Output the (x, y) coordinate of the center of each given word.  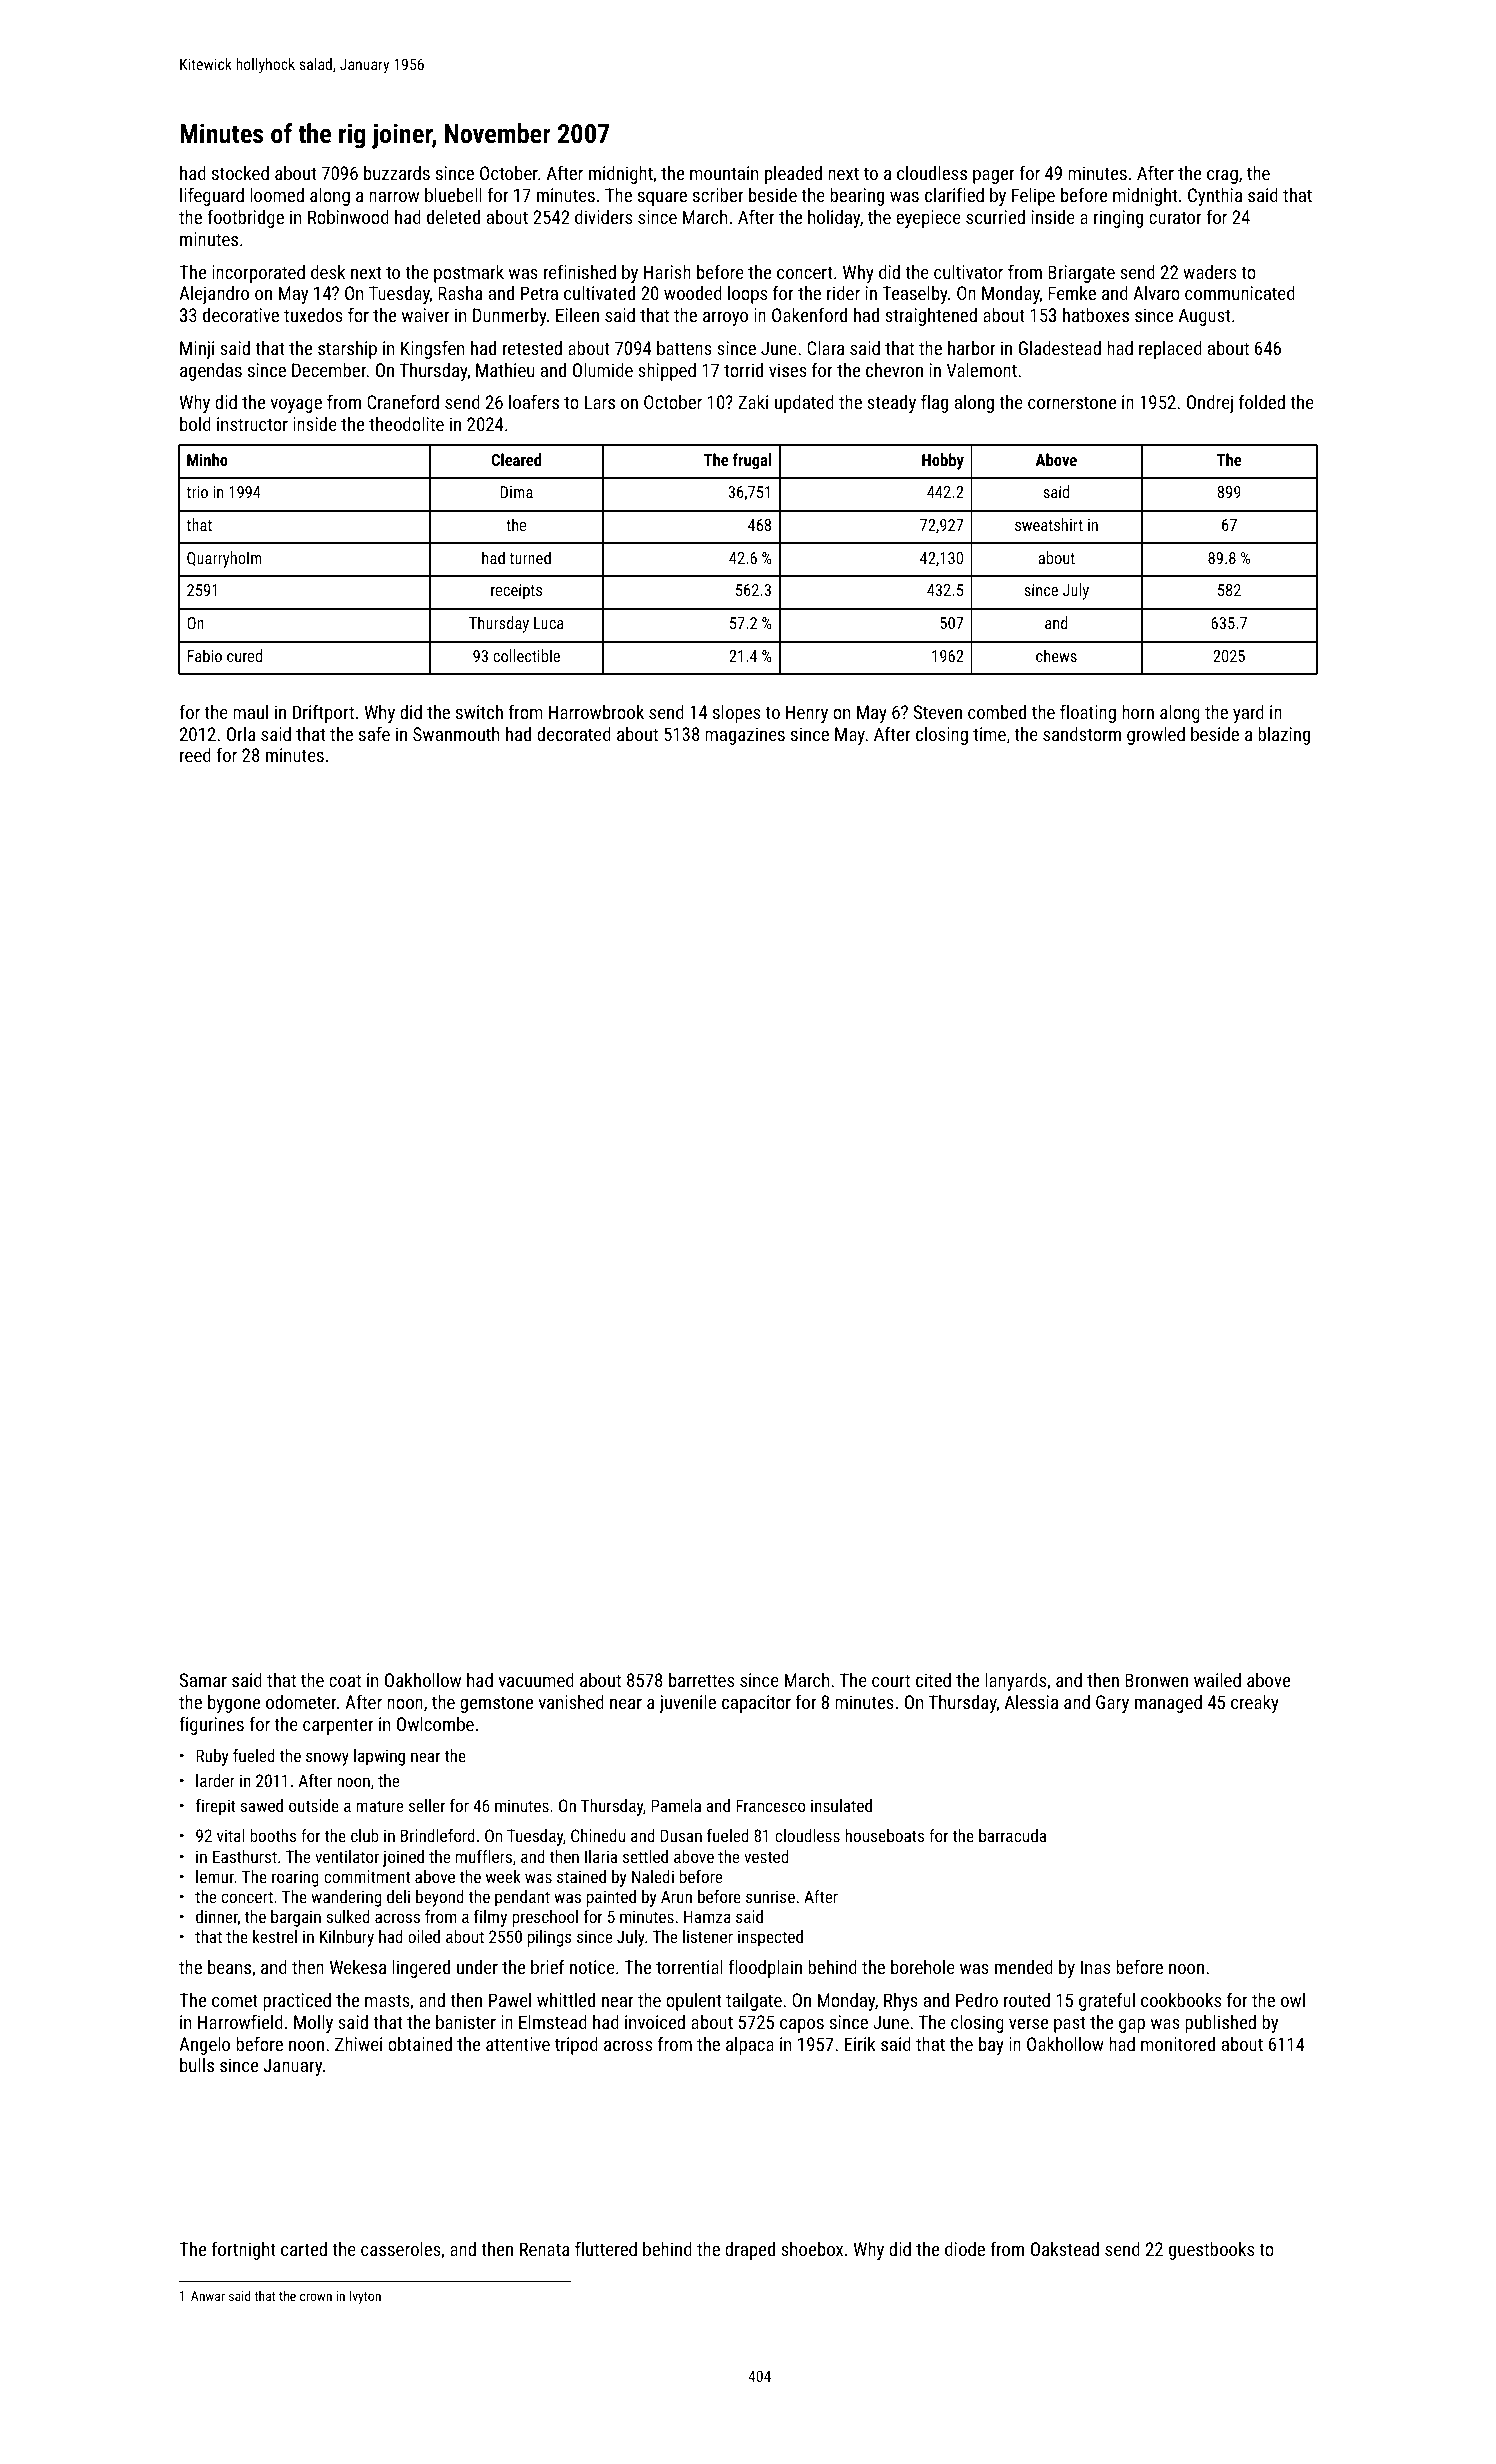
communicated (1240, 293)
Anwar (208, 2296)
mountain (724, 173)
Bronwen (1156, 1680)
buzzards (397, 173)
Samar (203, 1680)
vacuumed (536, 1680)
